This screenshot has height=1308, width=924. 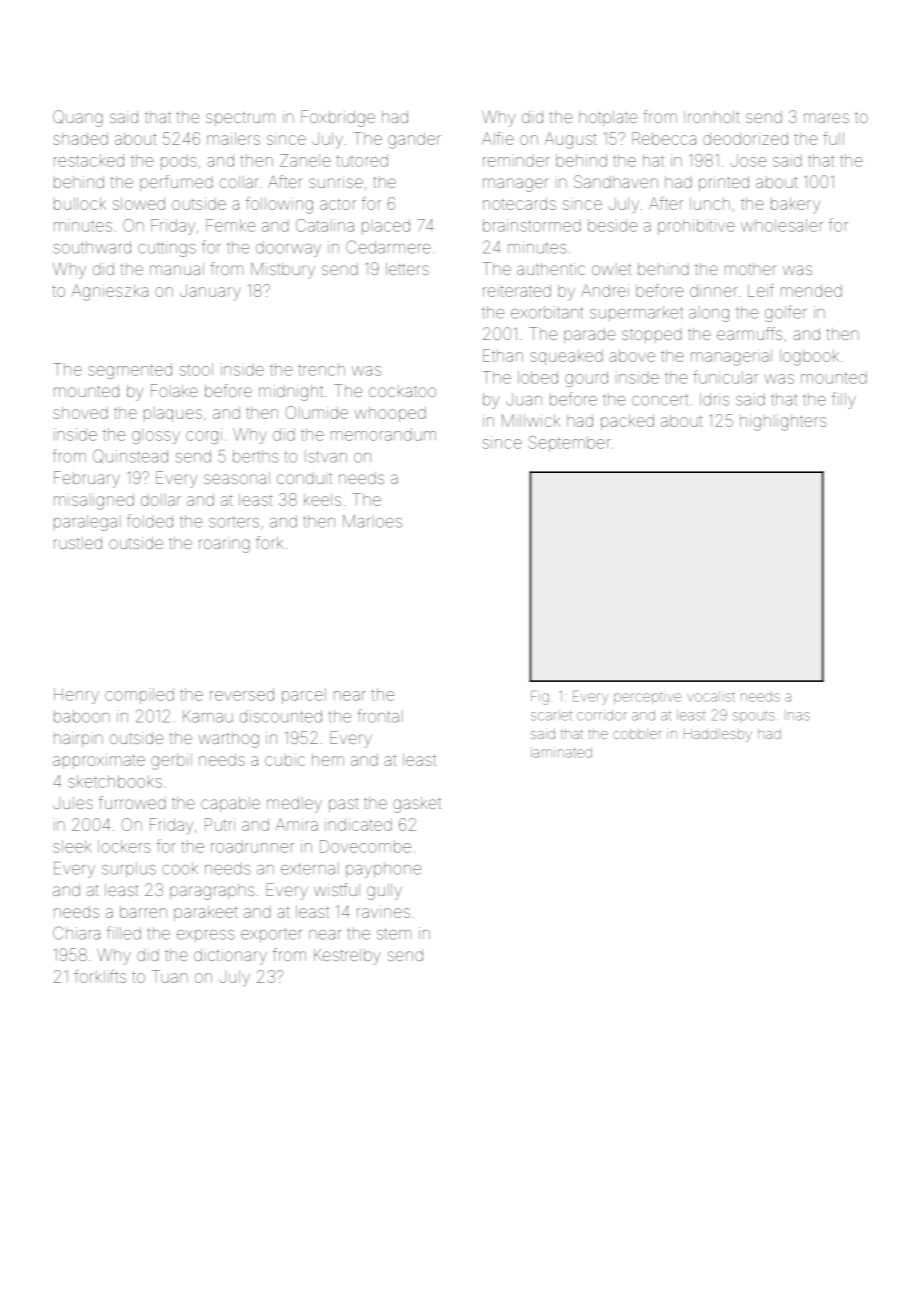 What do you see at coordinates (637, 734) in the screenshot?
I see `cobbler` at bounding box center [637, 734].
